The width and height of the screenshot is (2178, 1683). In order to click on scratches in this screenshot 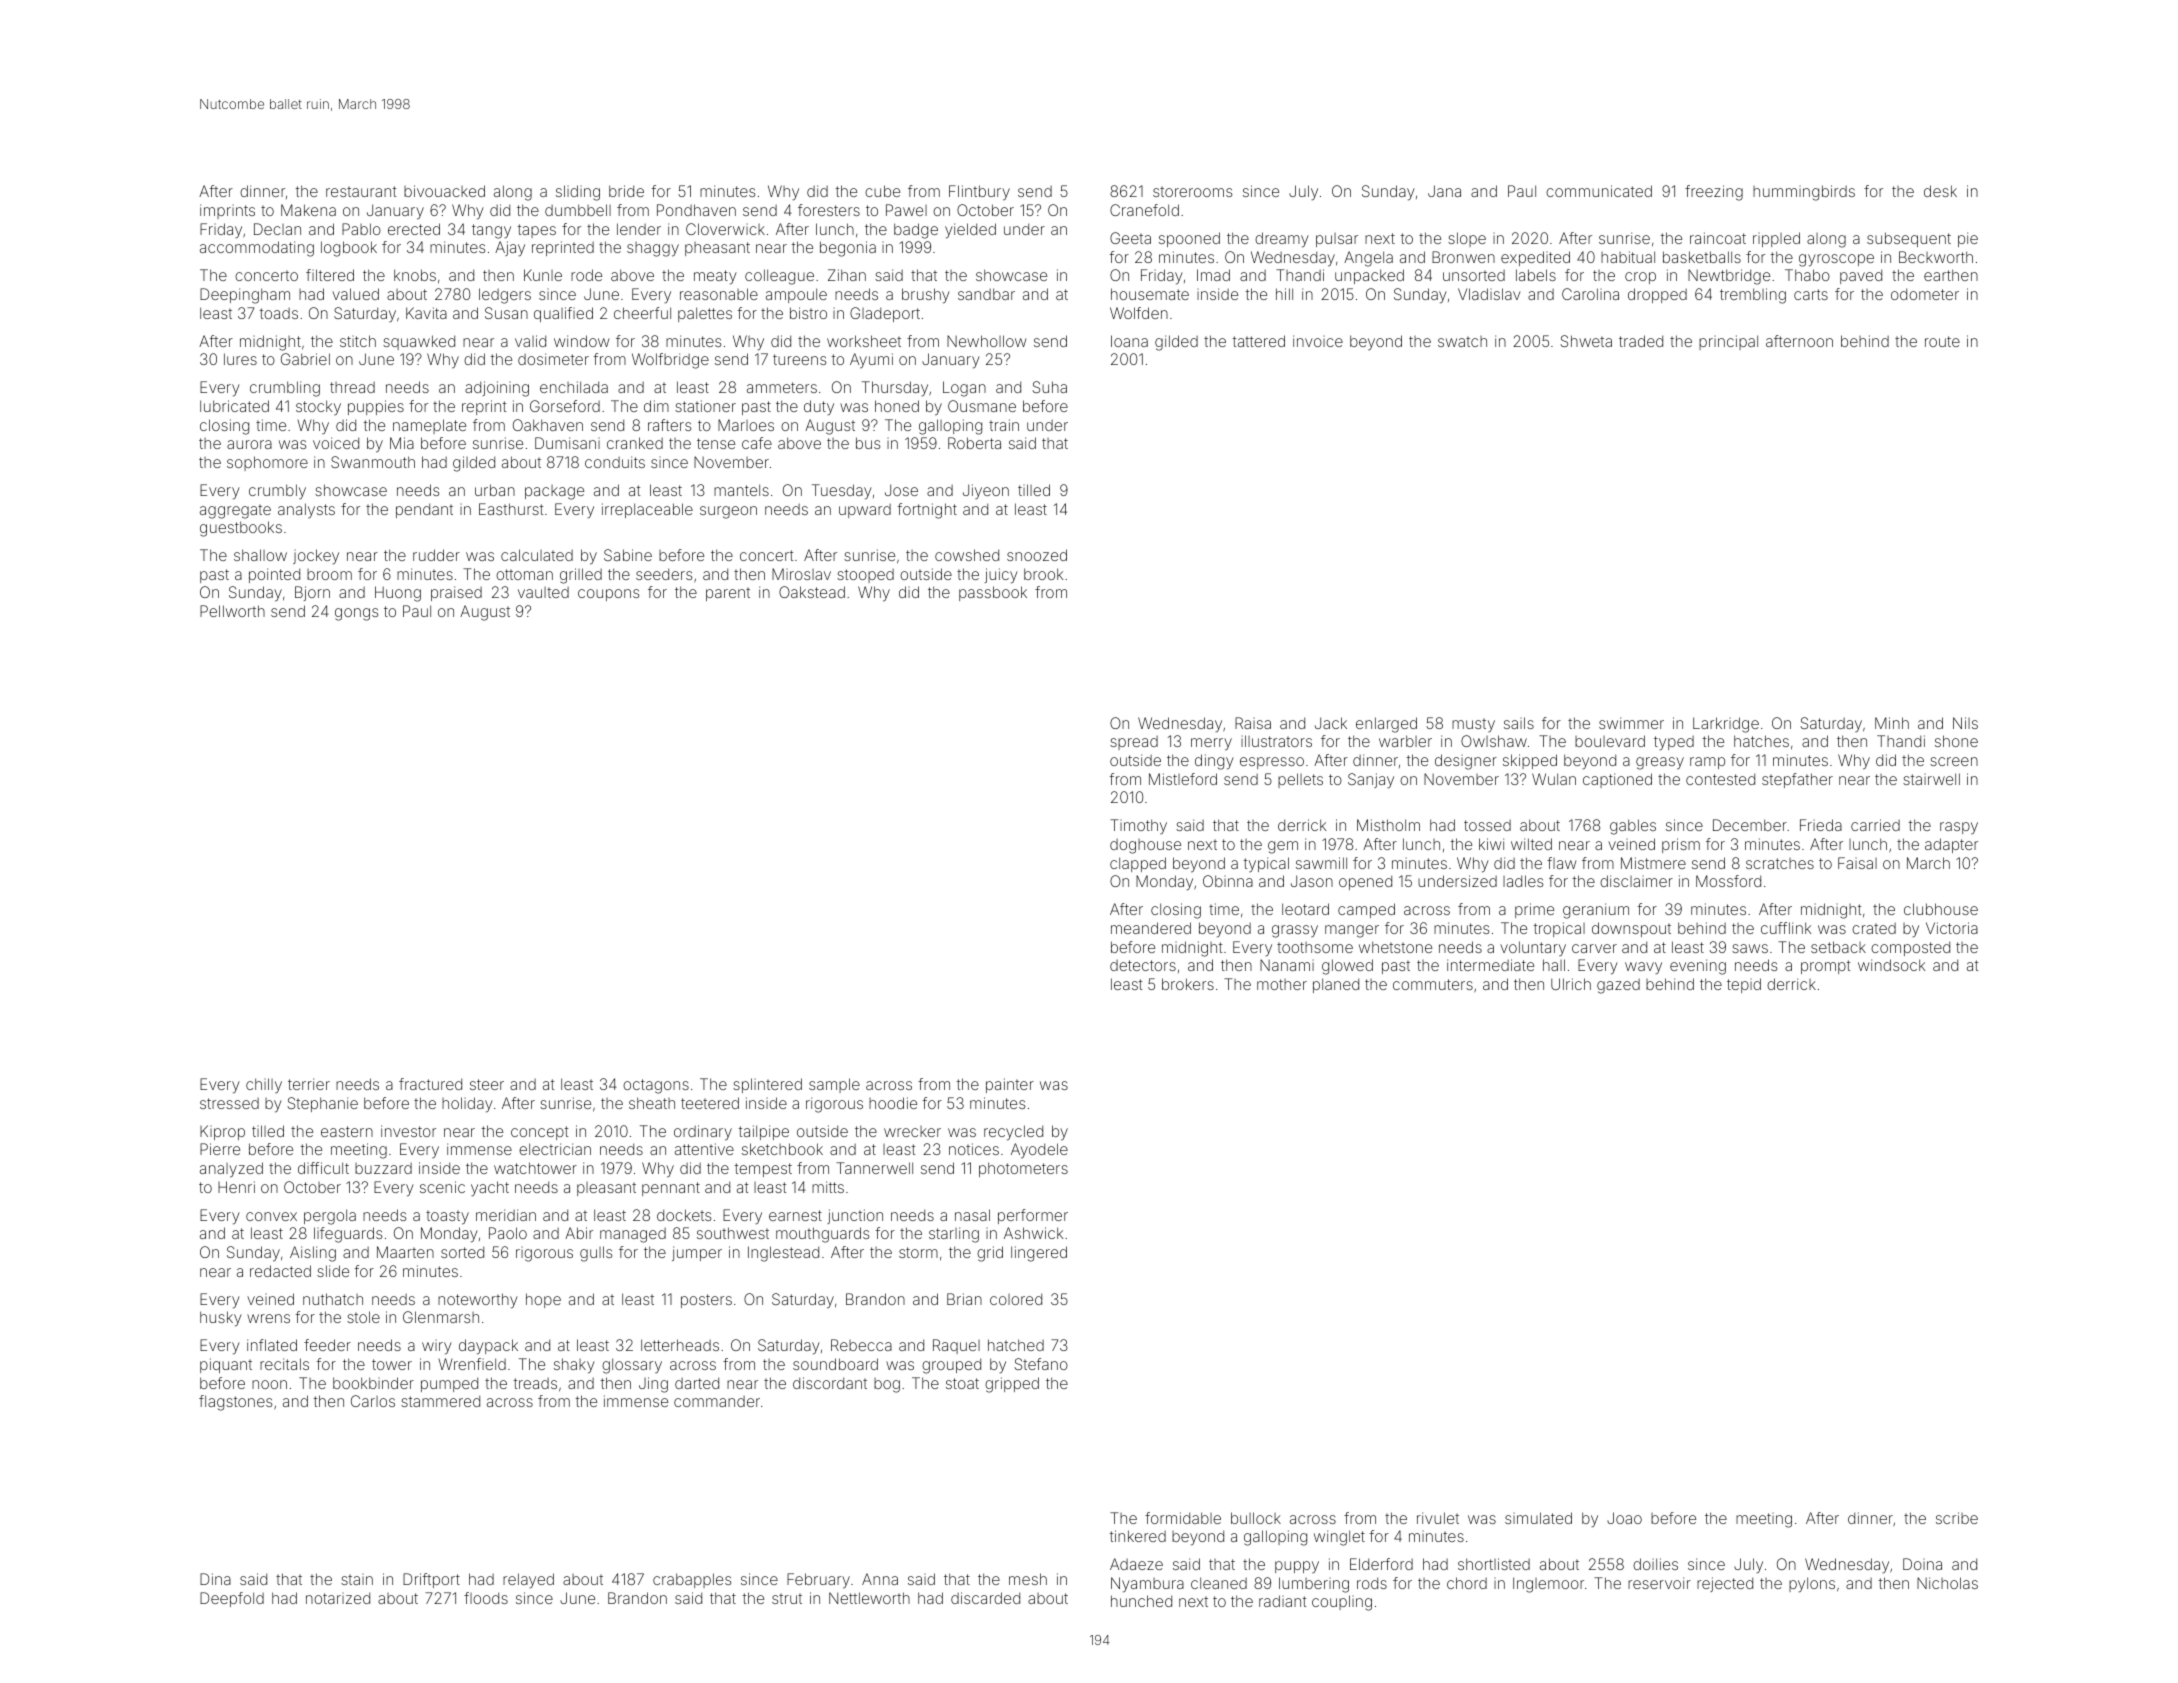, I will do `click(1780, 863)`.
